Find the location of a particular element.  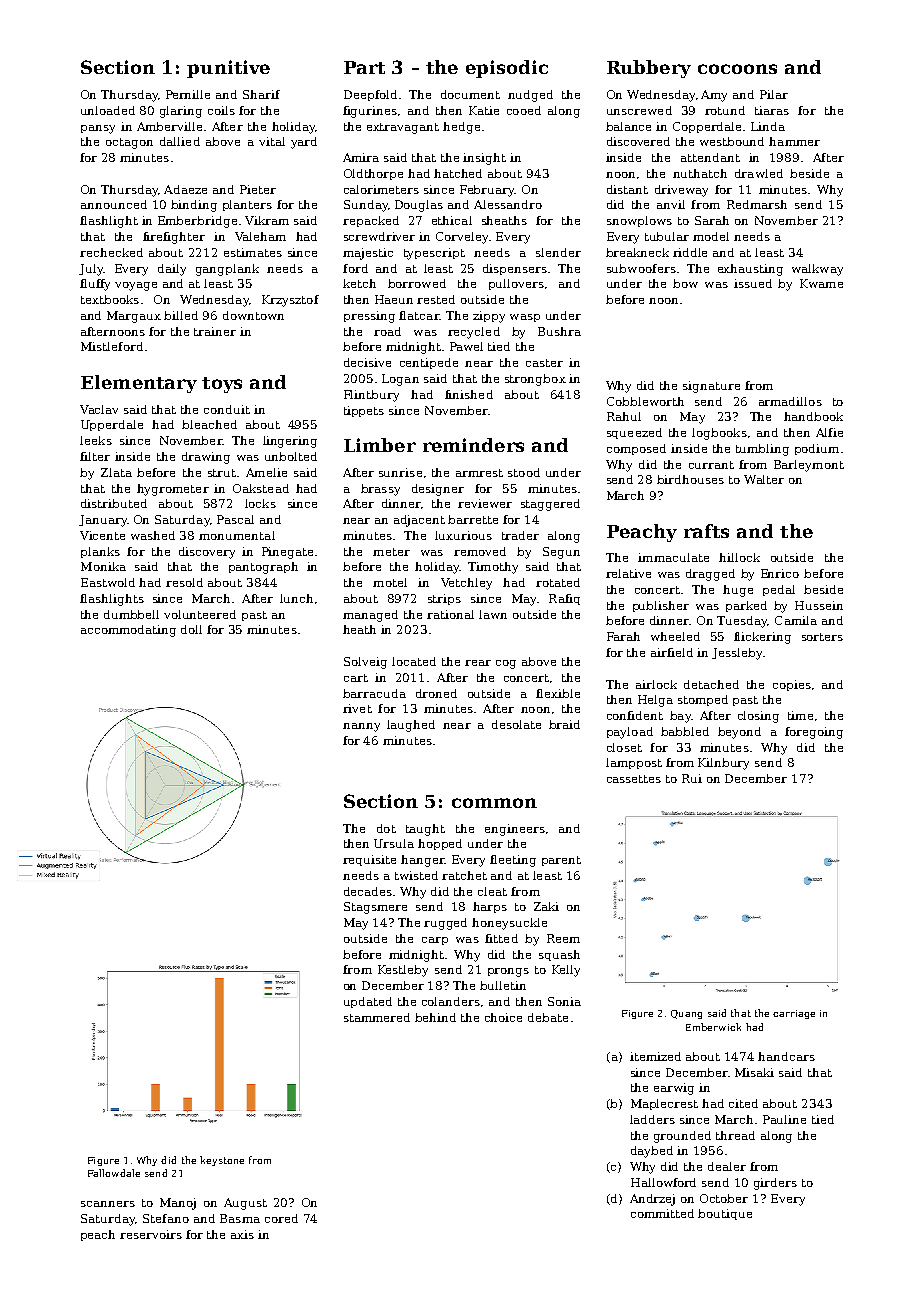

Solveig is located at coordinates (365, 663).
